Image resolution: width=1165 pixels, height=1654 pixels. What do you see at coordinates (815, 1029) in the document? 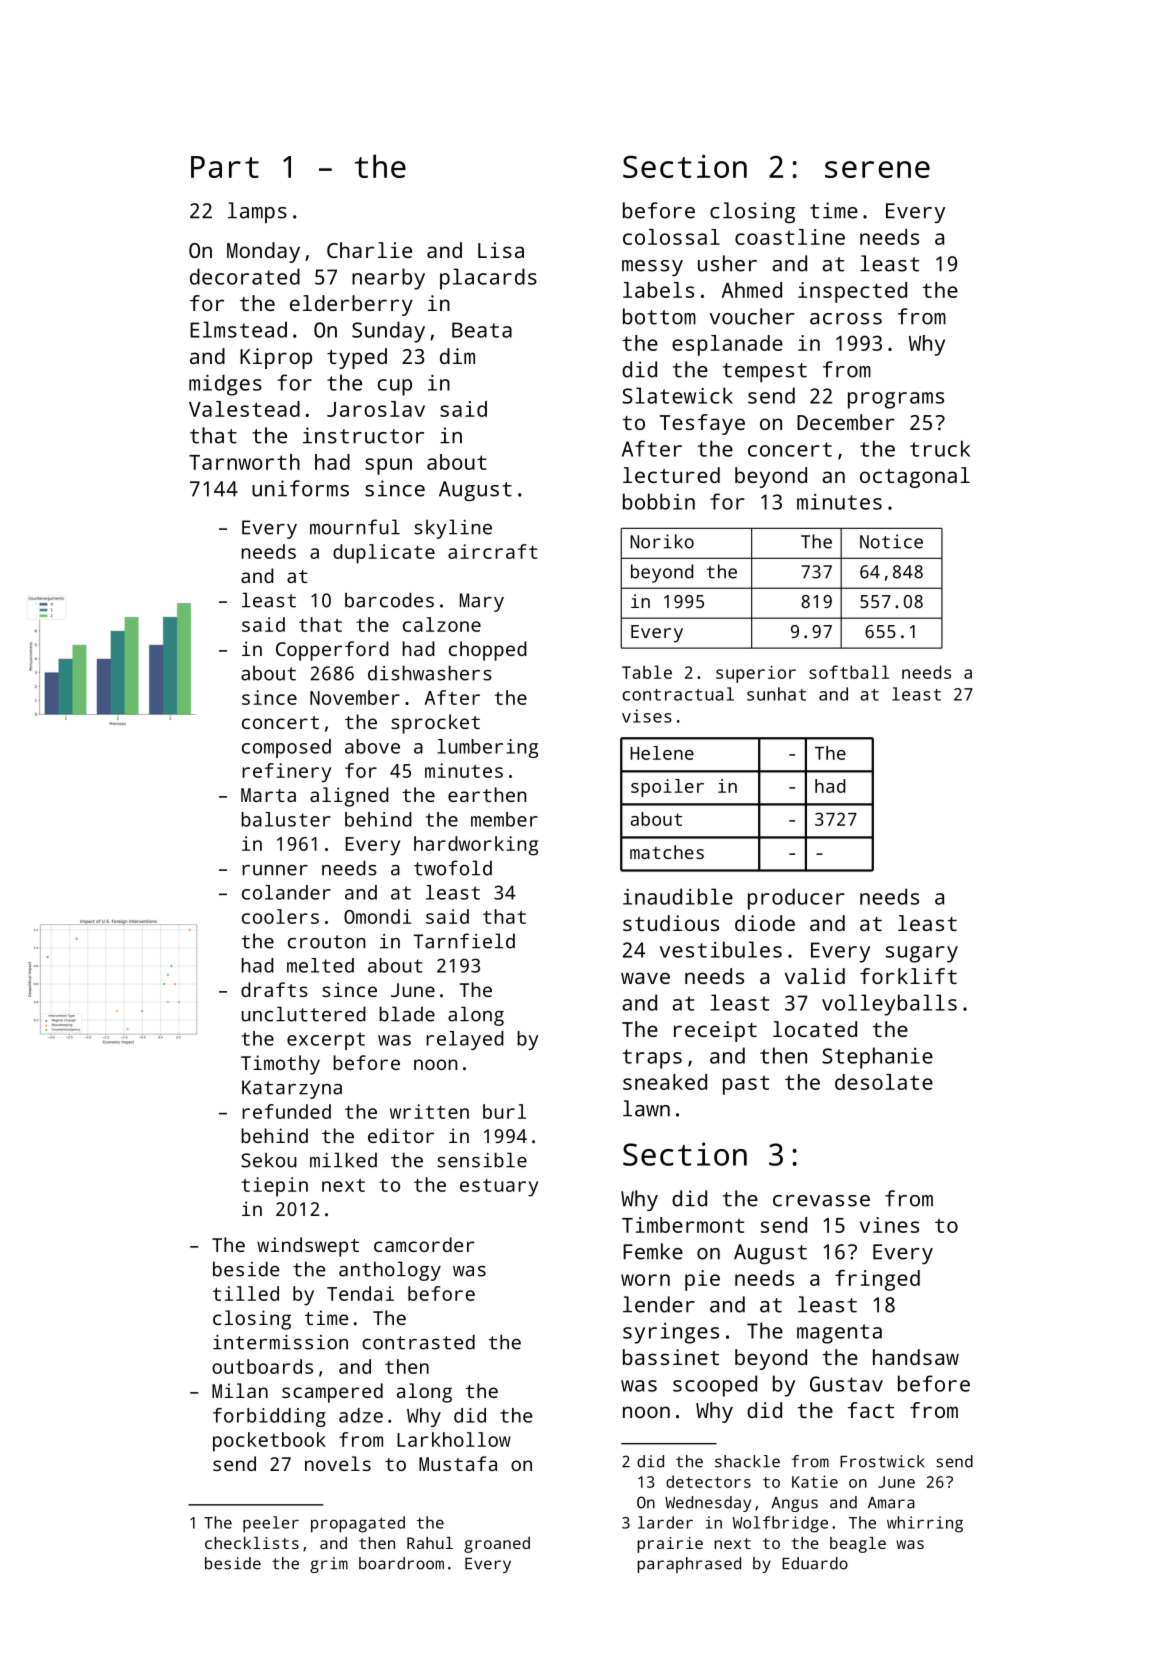
I see `located` at bounding box center [815, 1029].
